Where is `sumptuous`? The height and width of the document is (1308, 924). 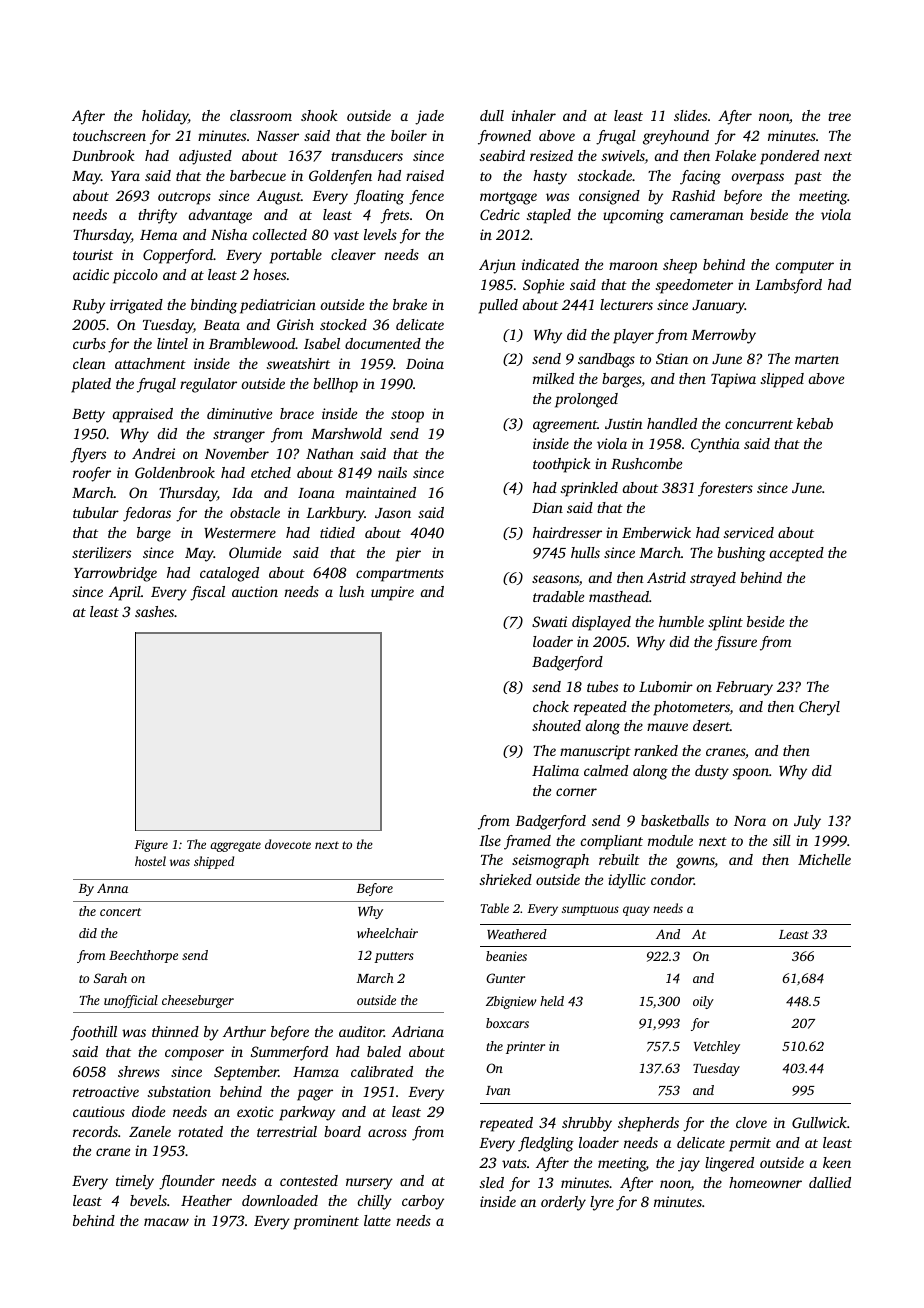 sumptuous is located at coordinates (590, 910).
